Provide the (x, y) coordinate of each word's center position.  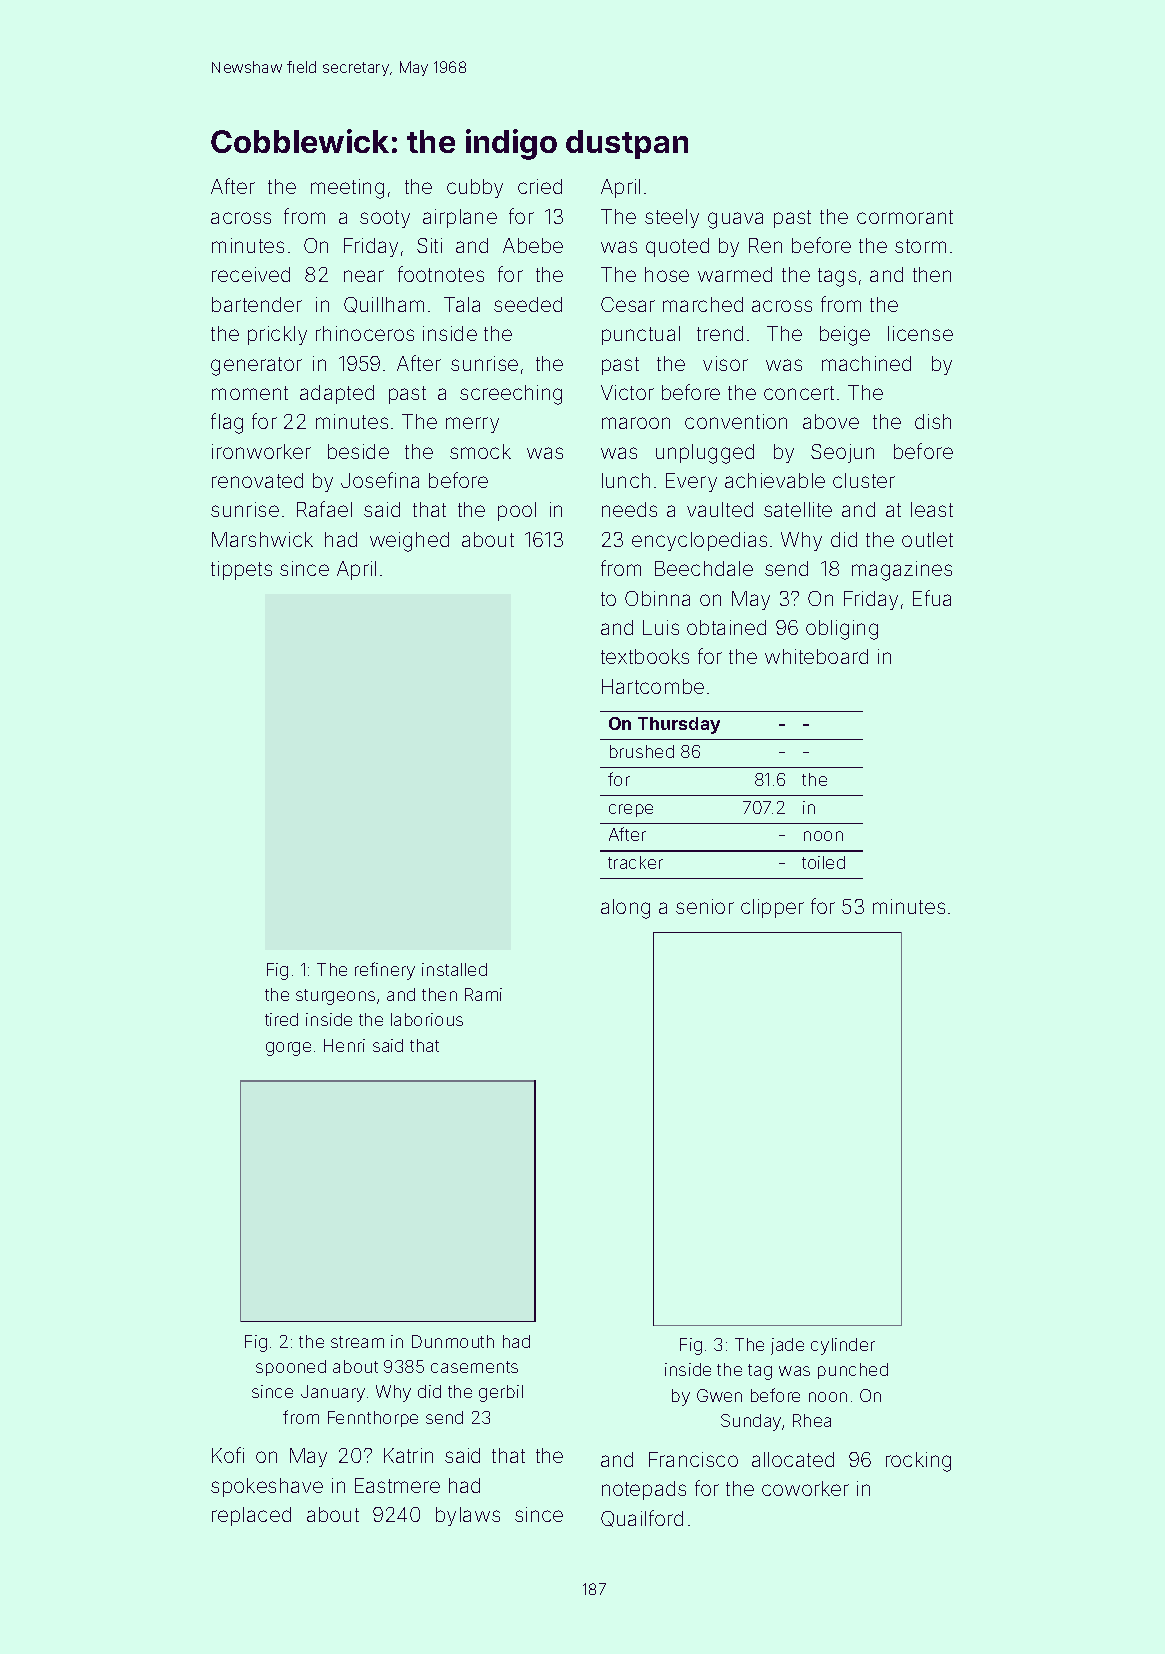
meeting (347, 189)
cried (540, 186)
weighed (409, 542)
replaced (251, 1516)
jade (787, 1346)
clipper (772, 908)
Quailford (642, 1518)
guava (735, 220)
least (932, 509)
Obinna (657, 598)
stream (357, 1342)
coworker (805, 1488)
